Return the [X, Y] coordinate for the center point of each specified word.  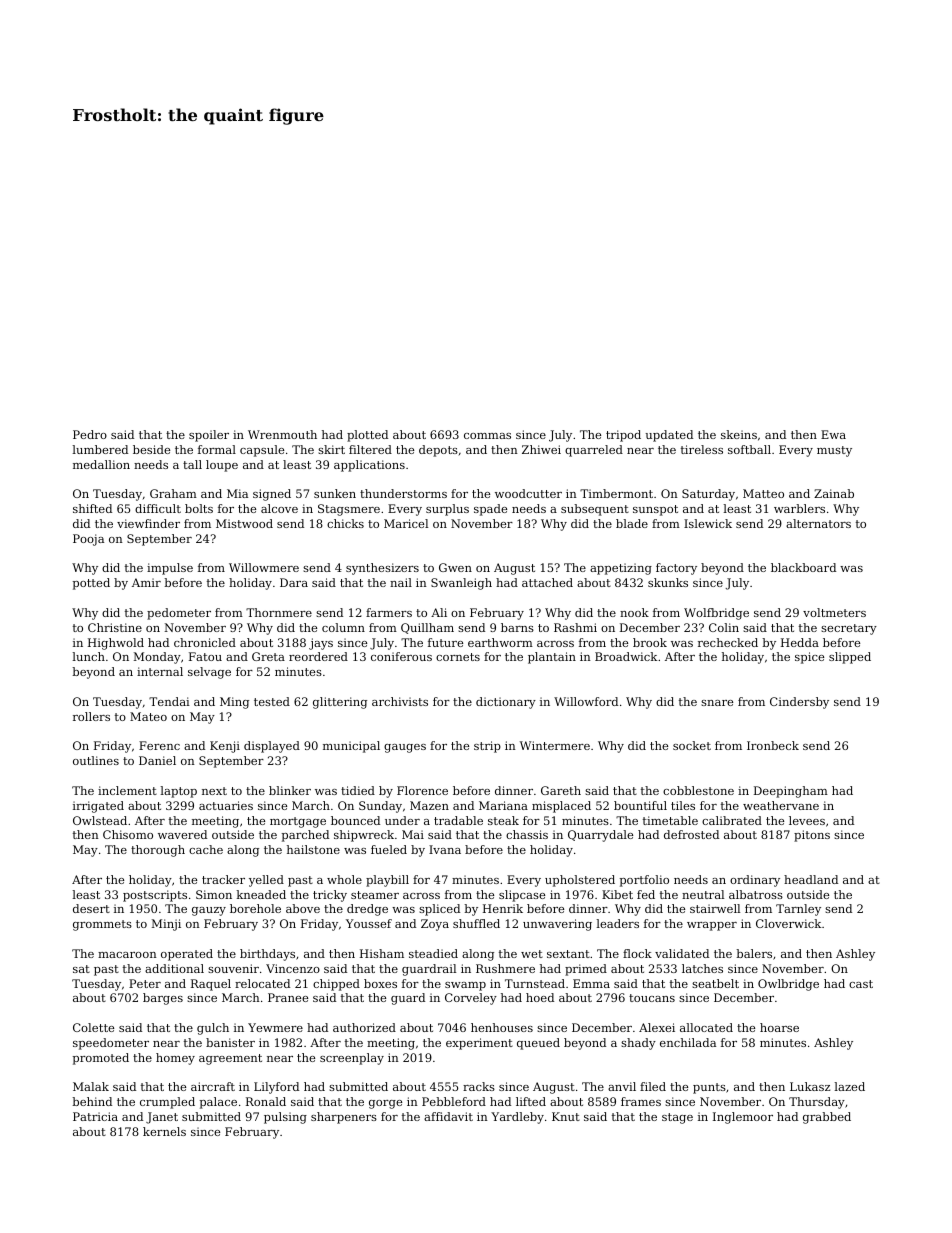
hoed [540, 997]
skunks [668, 582]
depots [438, 451]
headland [811, 879]
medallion [101, 464]
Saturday [708, 495]
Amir [146, 582]
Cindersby [799, 703]
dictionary [506, 703]
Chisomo [128, 834]
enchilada [688, 1042]
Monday [157, 658]
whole [344, 879]
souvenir [233, 968]
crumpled [167, 1103]
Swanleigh [461, 584]
